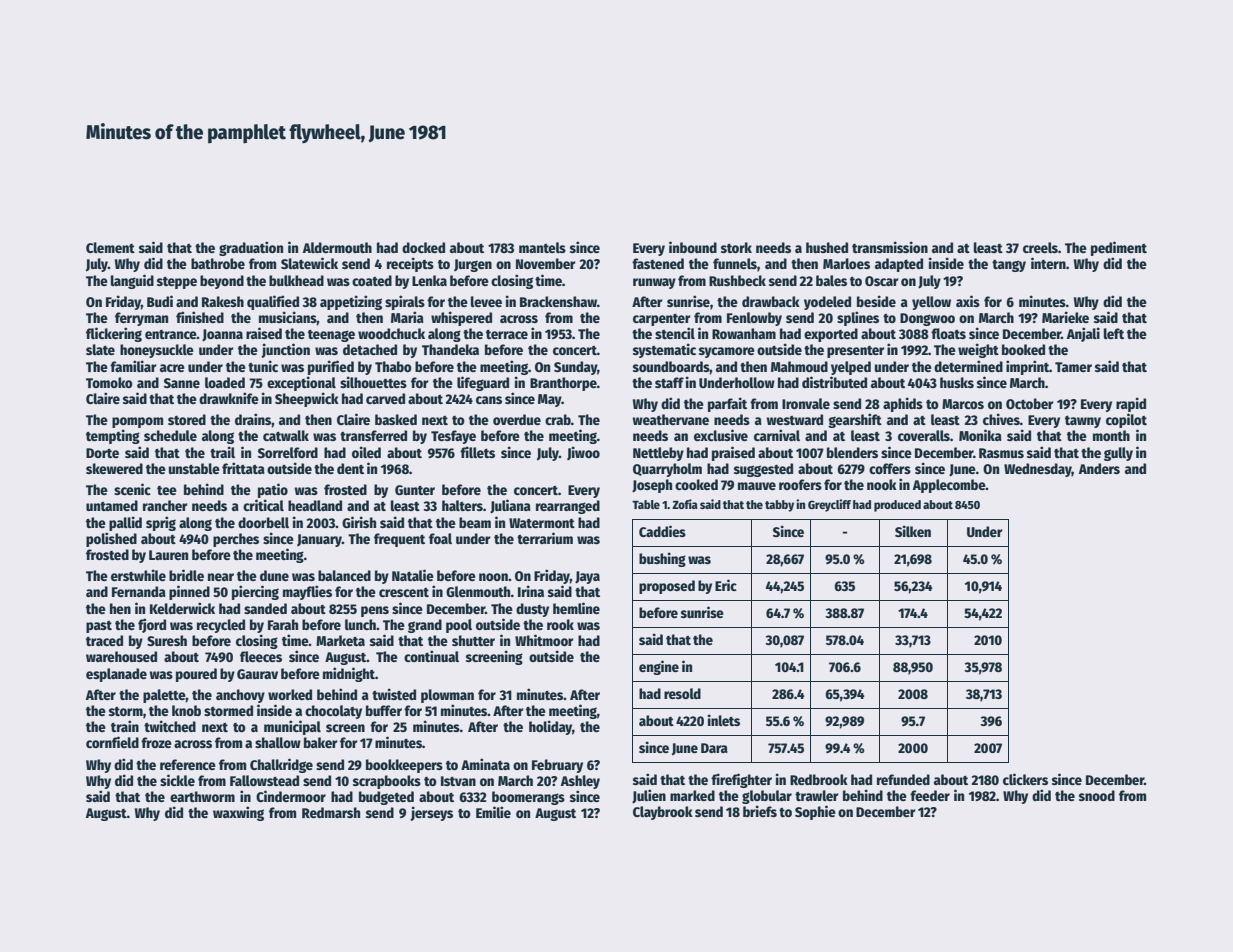 Image resolution: width=1233 pixels, height=952 pixels. Describe the element at coordinates (726, 585) in the page. I see `Eric` at that location.
